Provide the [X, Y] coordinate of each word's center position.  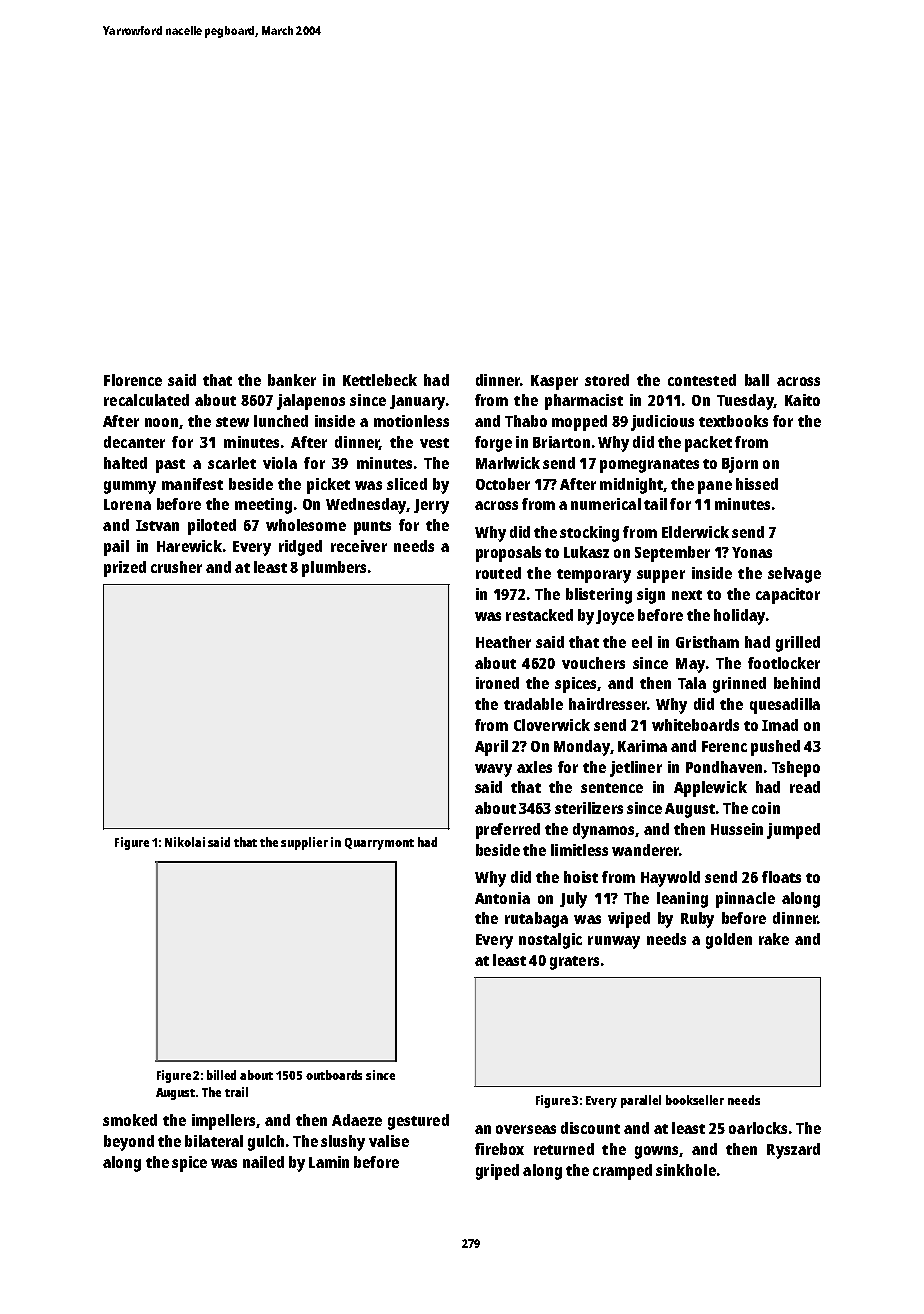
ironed [497, 683]
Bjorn [740, 465]
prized [125, 569]
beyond [129, 1143]
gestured [418, 1122]
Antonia [502, 898]
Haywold [670, 879]
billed [221, 1075]
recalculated [146, 400]
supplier [304, 843]
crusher [176, 567]
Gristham [707, 642]
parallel [641, 1101]
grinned [739, 685]
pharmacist [584, 402]
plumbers [334, 569]
